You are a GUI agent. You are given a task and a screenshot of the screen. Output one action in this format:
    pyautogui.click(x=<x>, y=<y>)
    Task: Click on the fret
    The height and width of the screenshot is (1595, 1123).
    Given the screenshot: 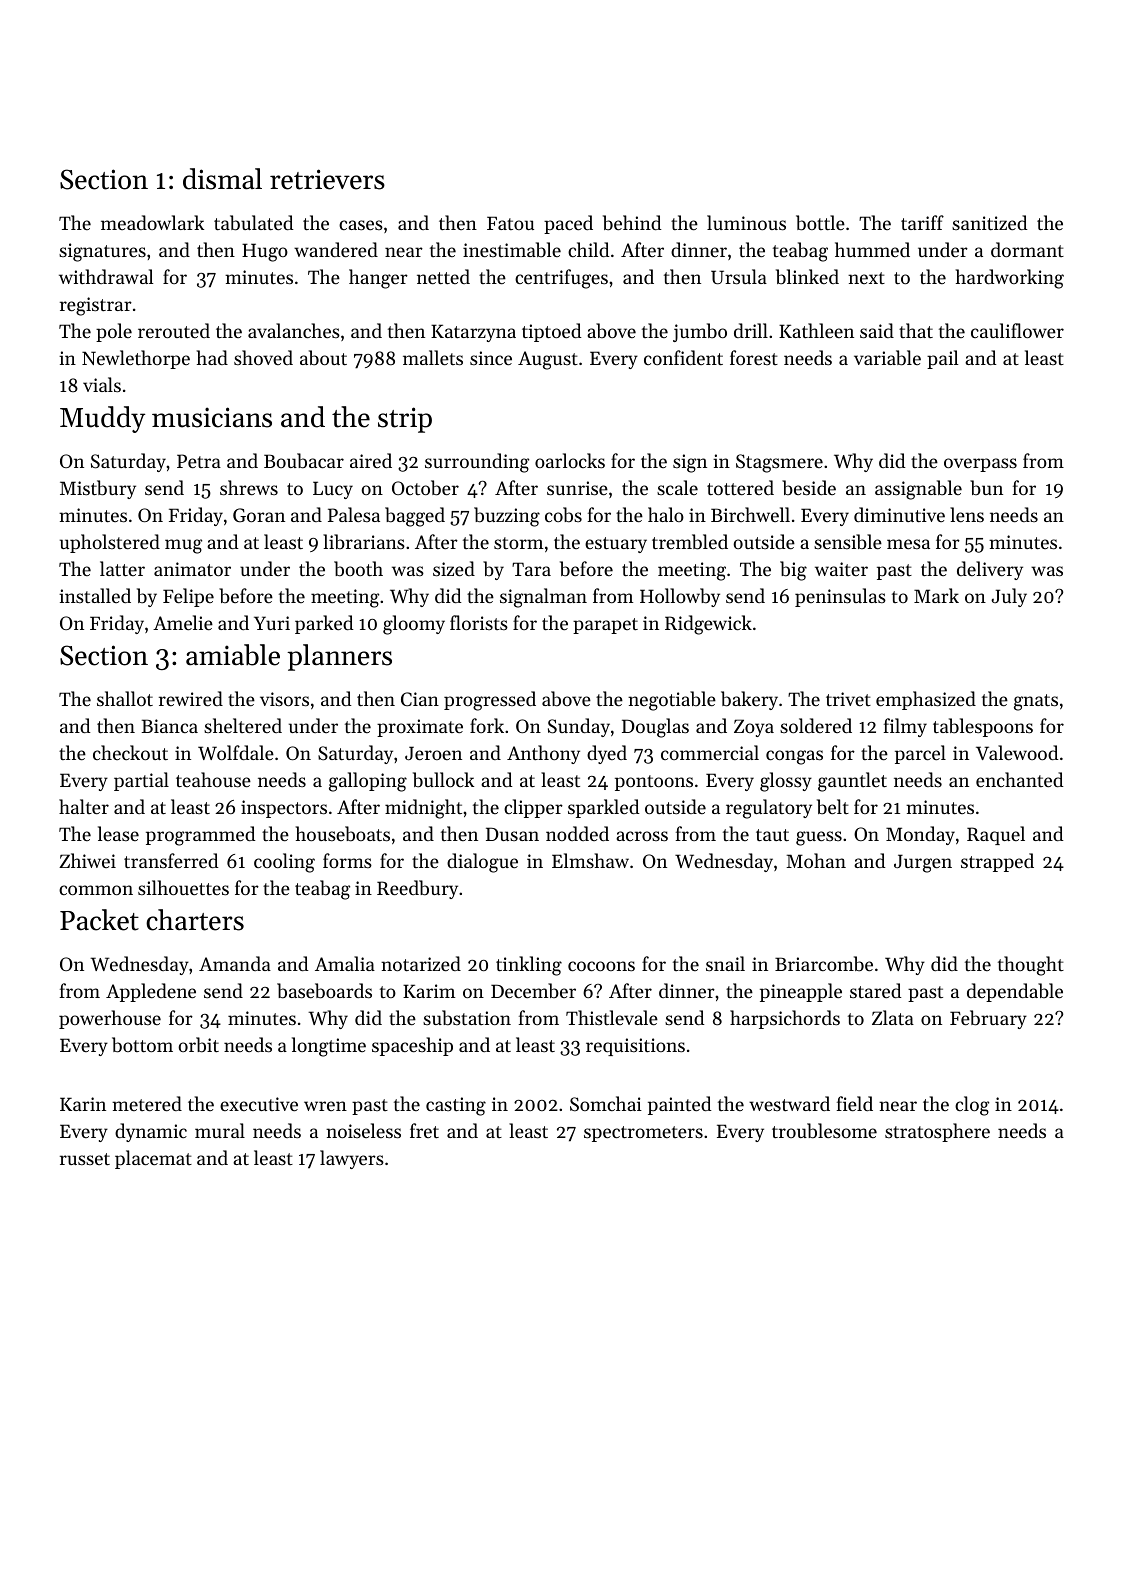 What is the action you would take?
    pyautogui.click(x=424, y=1130)
